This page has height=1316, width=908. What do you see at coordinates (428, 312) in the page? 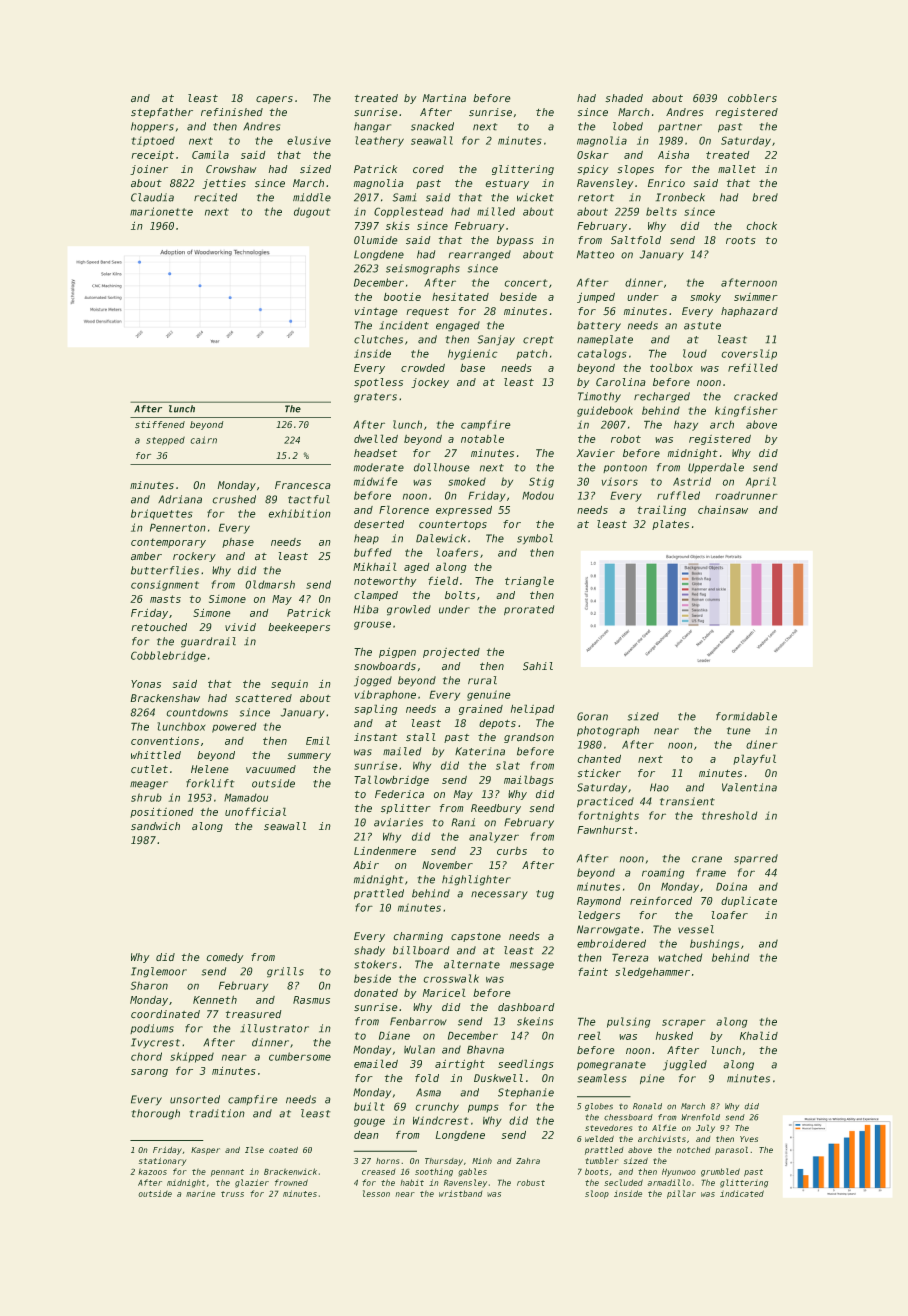
I see `request` at bounding box center [428, 312].
